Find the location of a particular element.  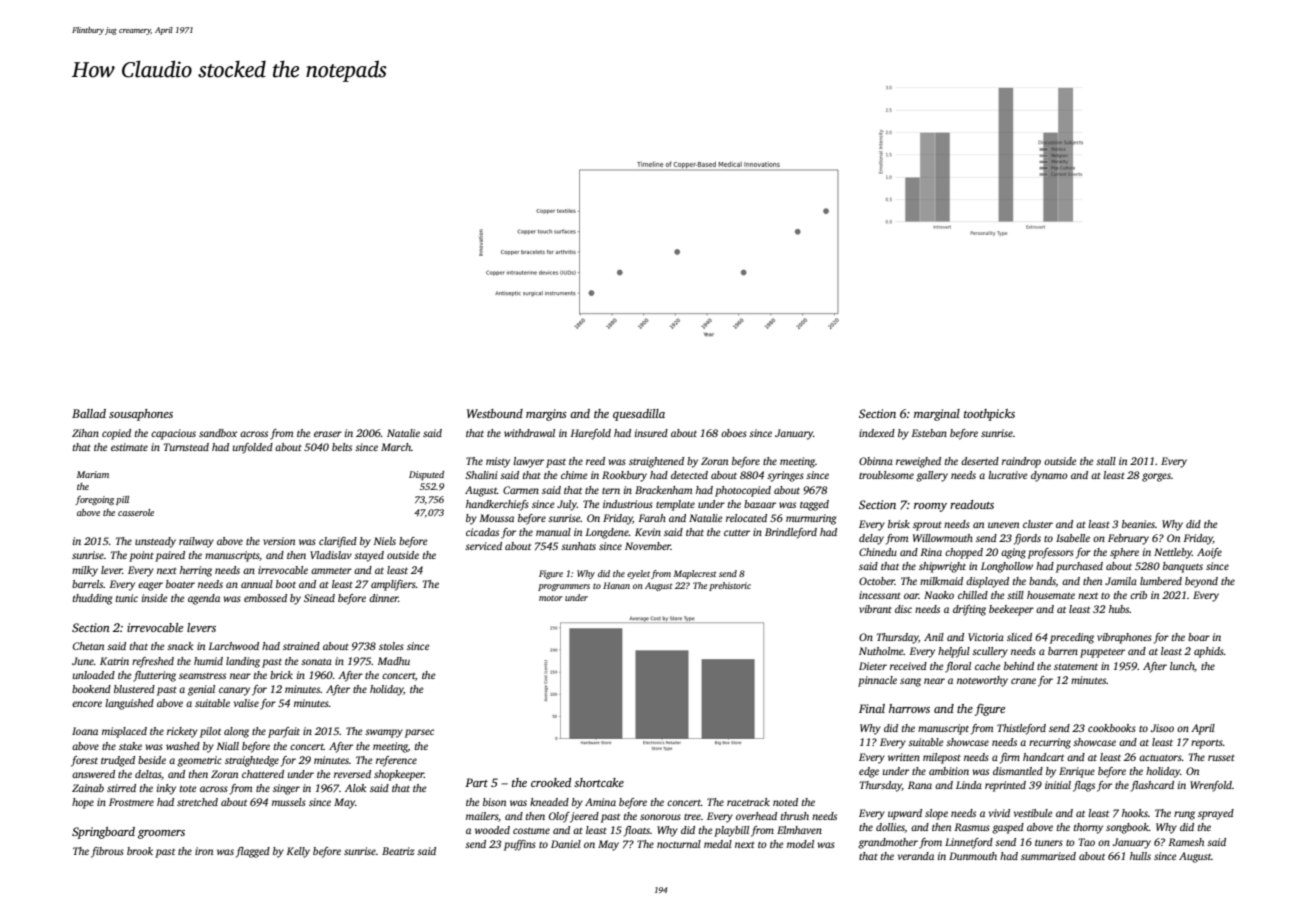

Esteban is located at coordinates (929, 433).
